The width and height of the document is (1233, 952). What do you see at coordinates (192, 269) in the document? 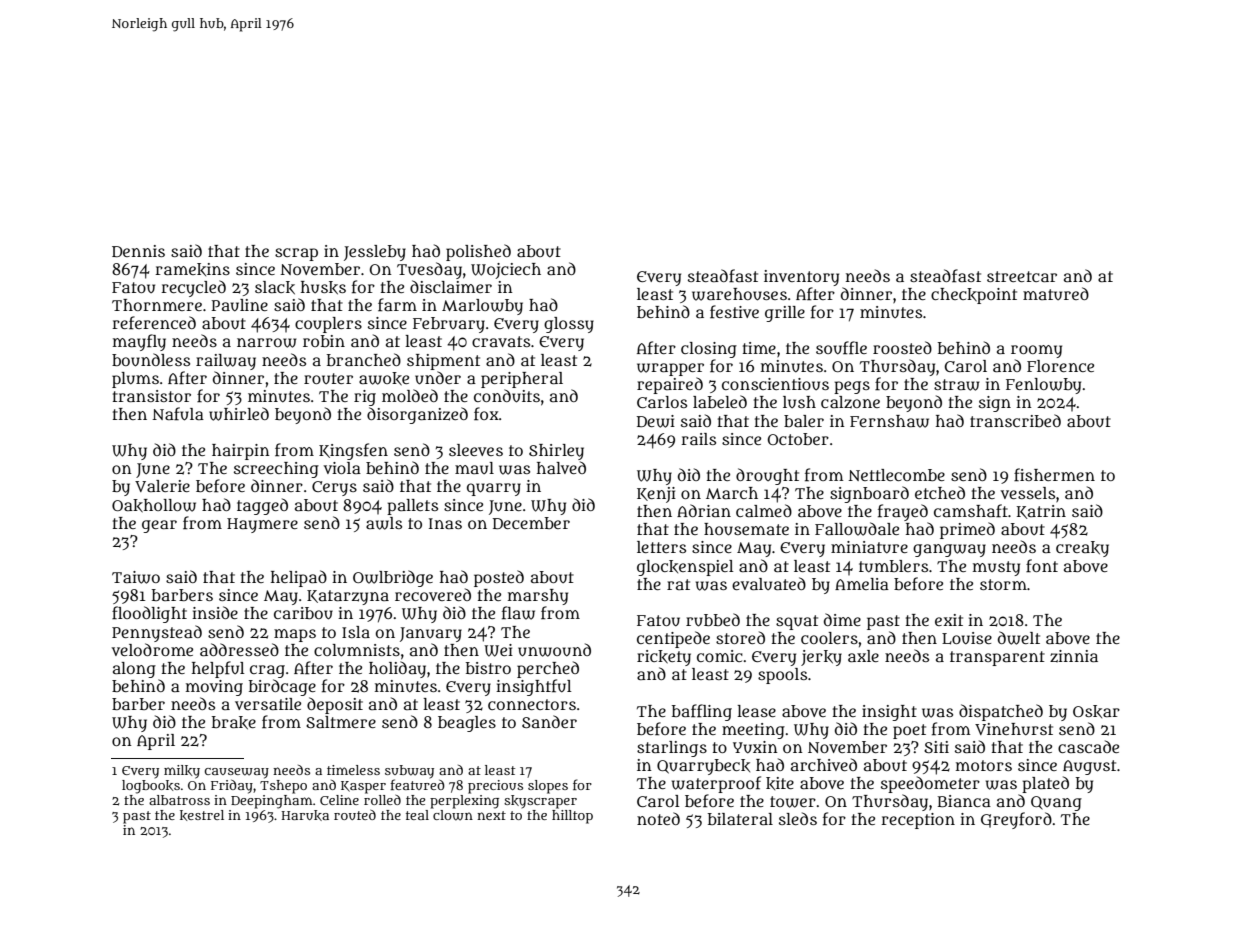
I see `ramekins` at bounding box center [192, 269].
